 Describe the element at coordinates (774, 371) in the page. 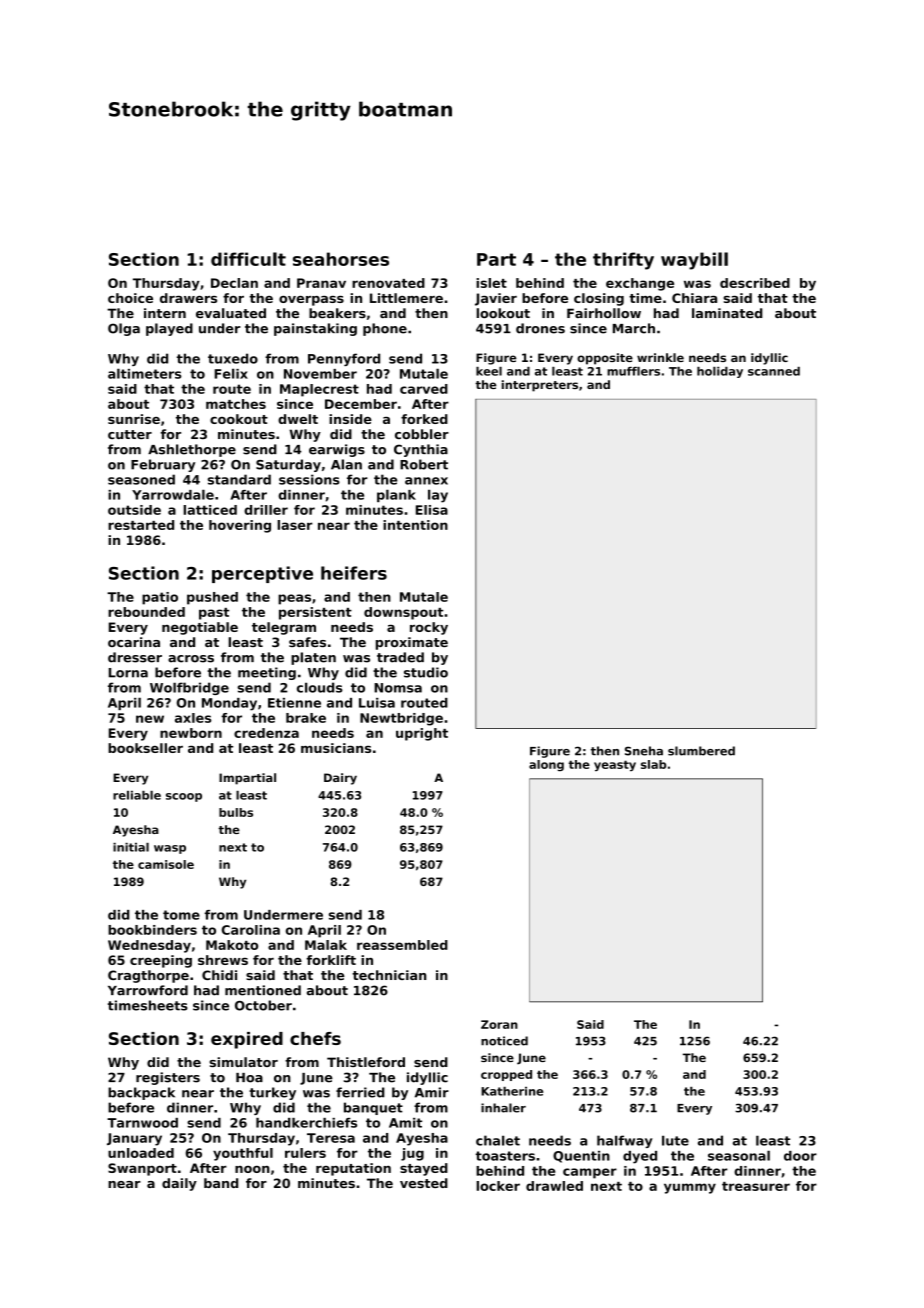

I see `scanned` at that location.
